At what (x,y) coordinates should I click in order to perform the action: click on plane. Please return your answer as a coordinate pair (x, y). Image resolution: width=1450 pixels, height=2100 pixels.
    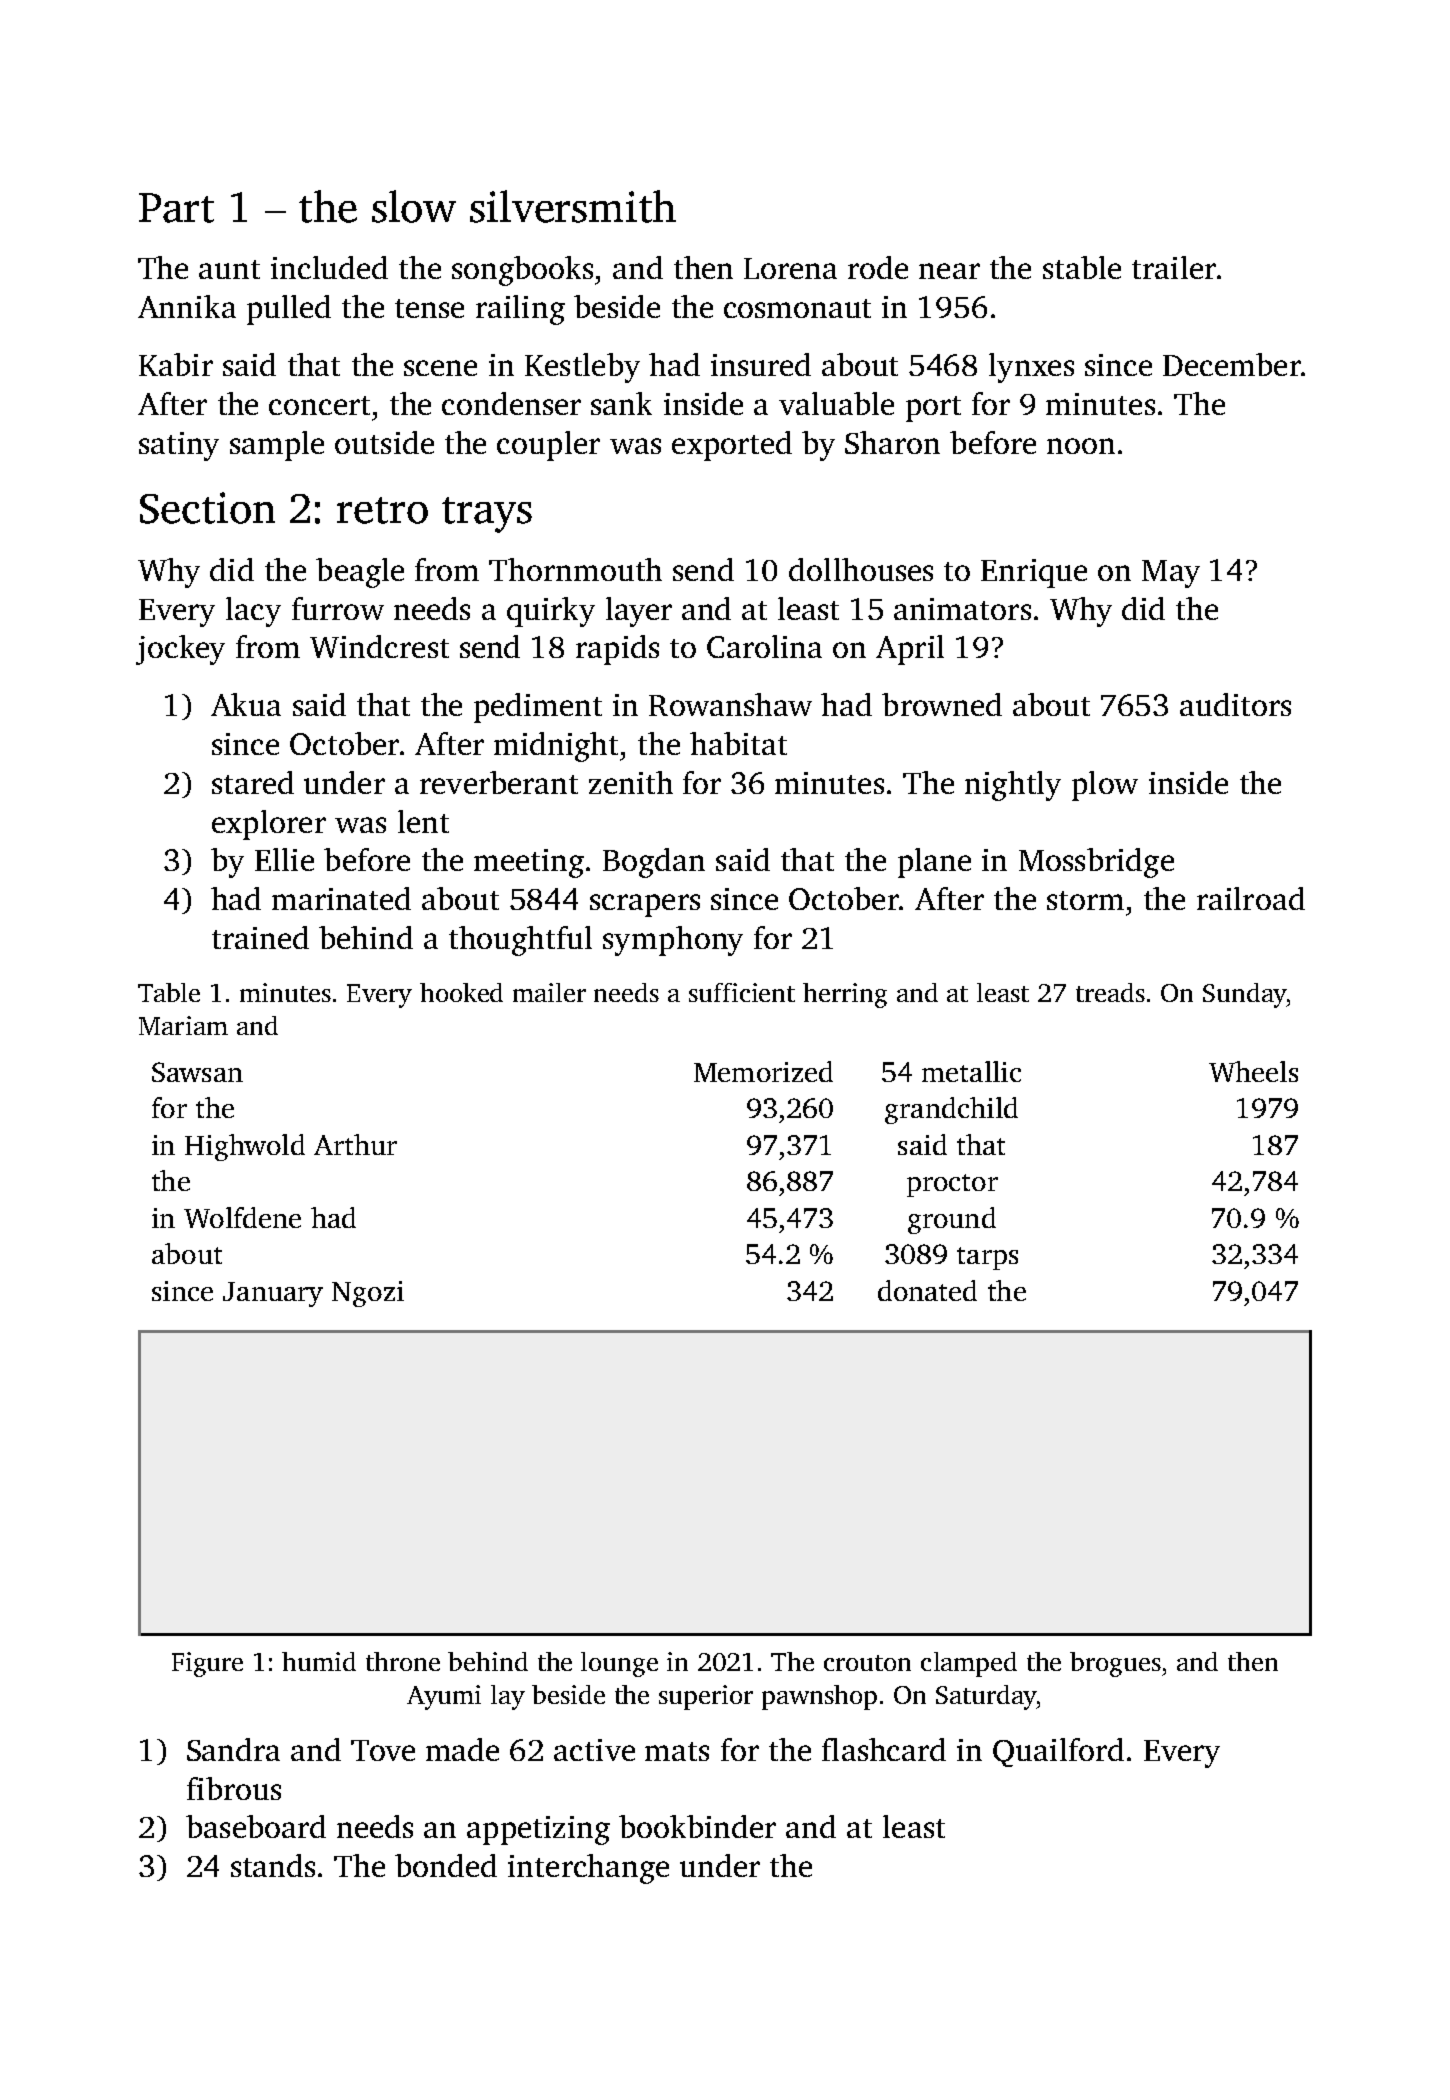
    Looking at the image, I should click on (934, 863).
